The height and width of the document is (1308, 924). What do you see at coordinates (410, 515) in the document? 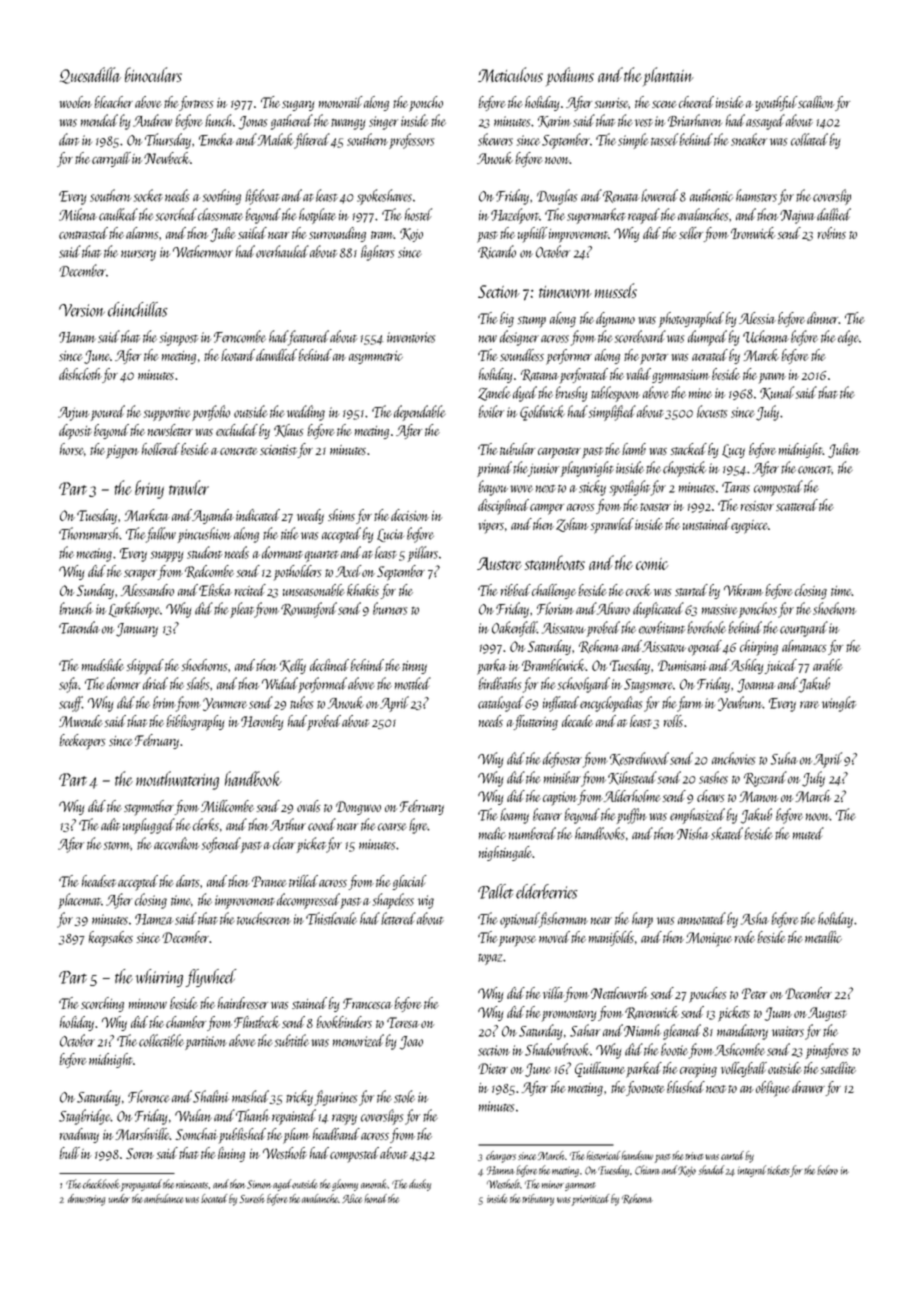
I see `decision` at bounding box center [410, 515].
